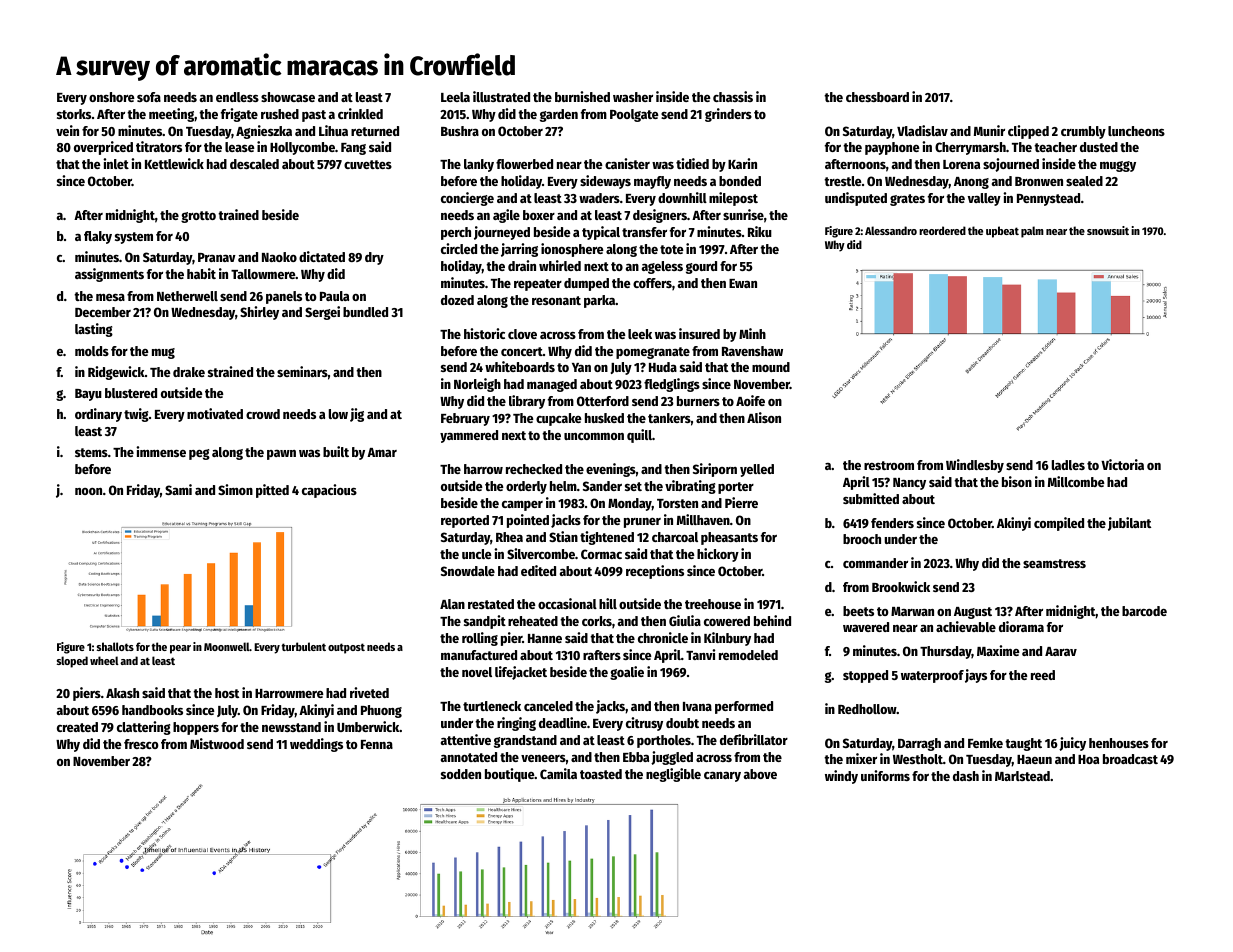 The height and width of the page is (952, 1233). Describe the element at coordinates (875, 563) in the page. I see `commander` at that location.
